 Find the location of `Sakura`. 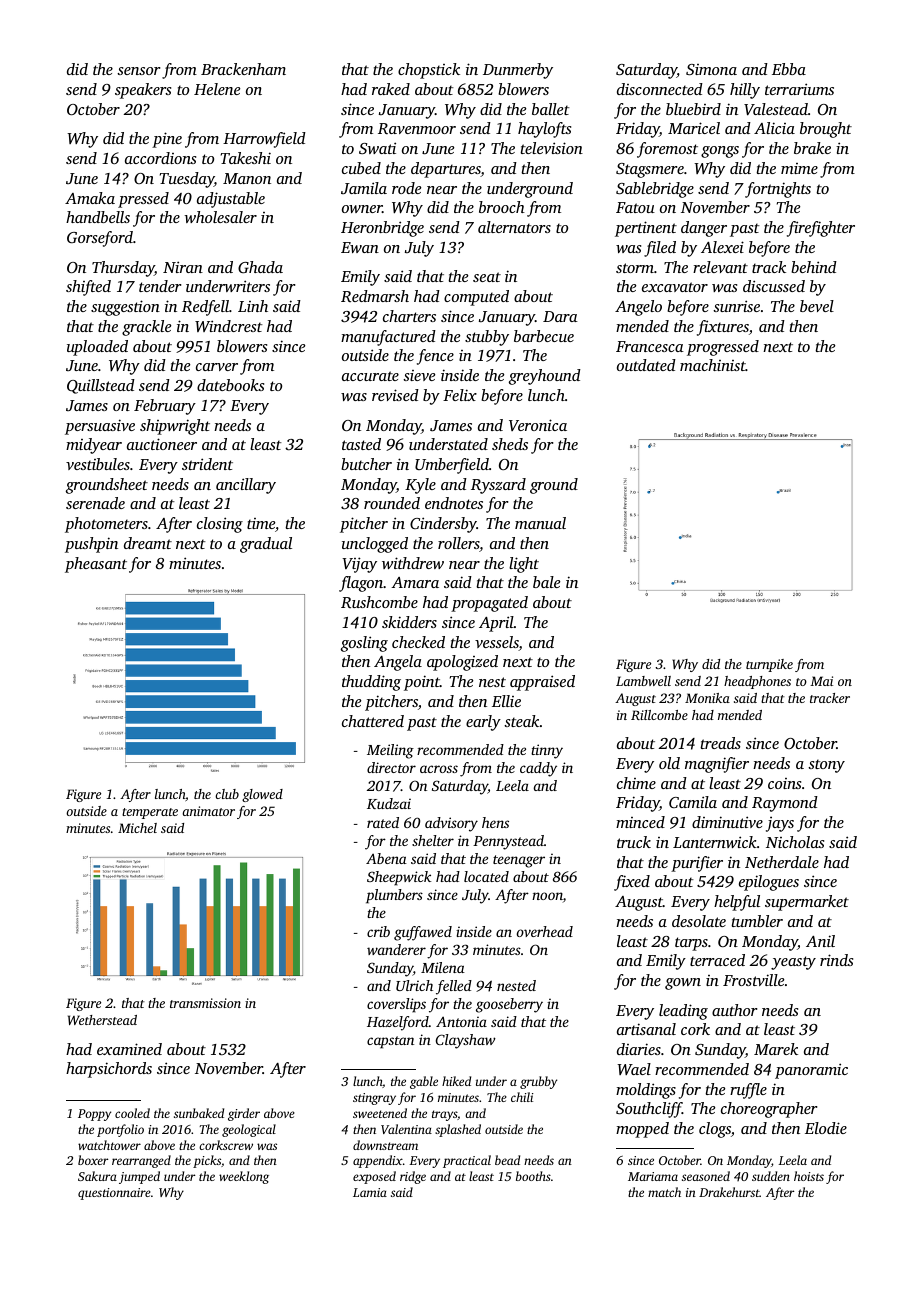

Sakura is located at coordinates (97, 1176).
